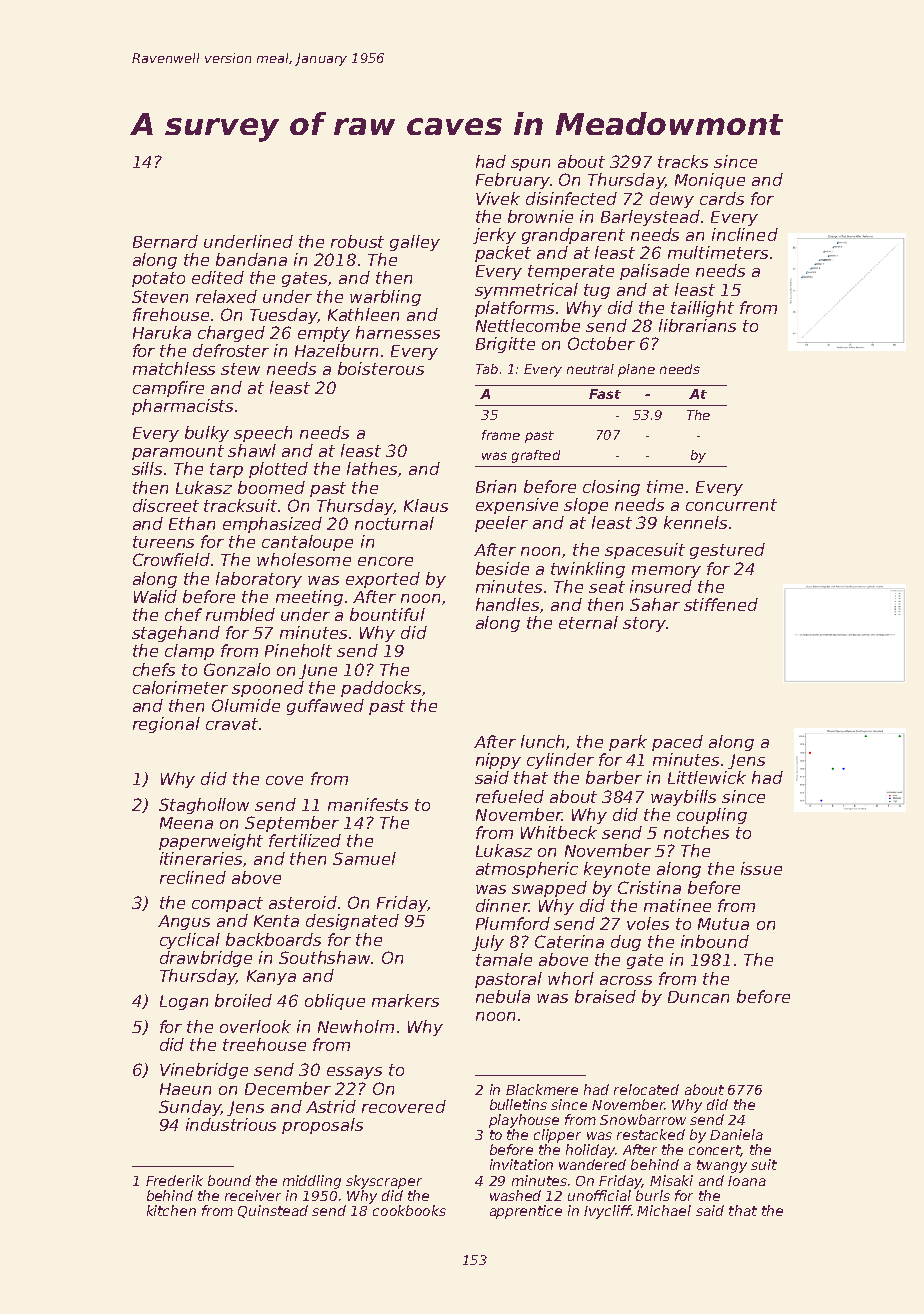 This image has width=924, height=1314. Describe the element at coordinates (697, 325) in the image. I see `librarians` at that location.
